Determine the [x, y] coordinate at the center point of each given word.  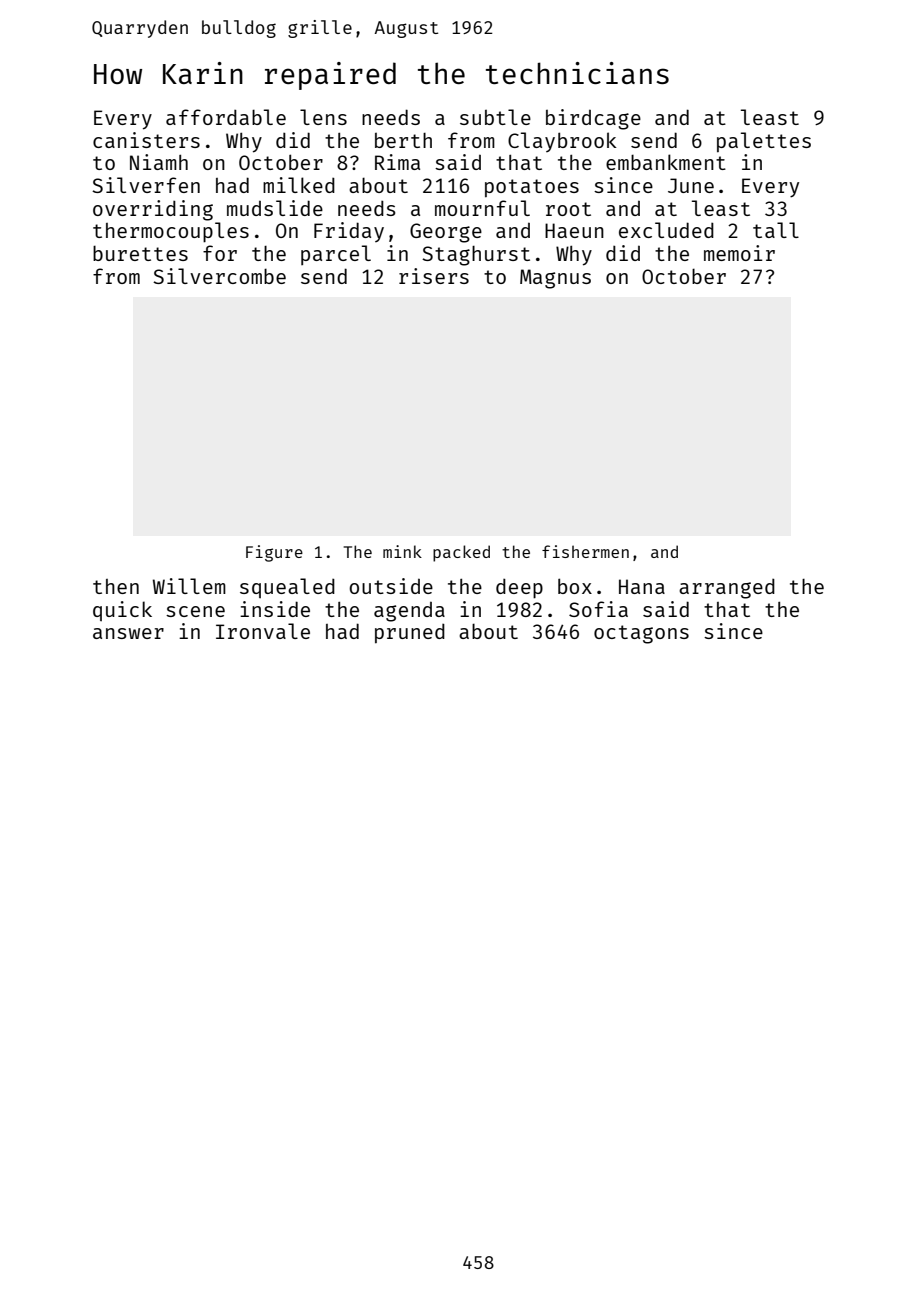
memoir [739, 253]
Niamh [159, 162]
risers [434, 276]
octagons [641, 634]
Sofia [598, 609]
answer [128, 633]
